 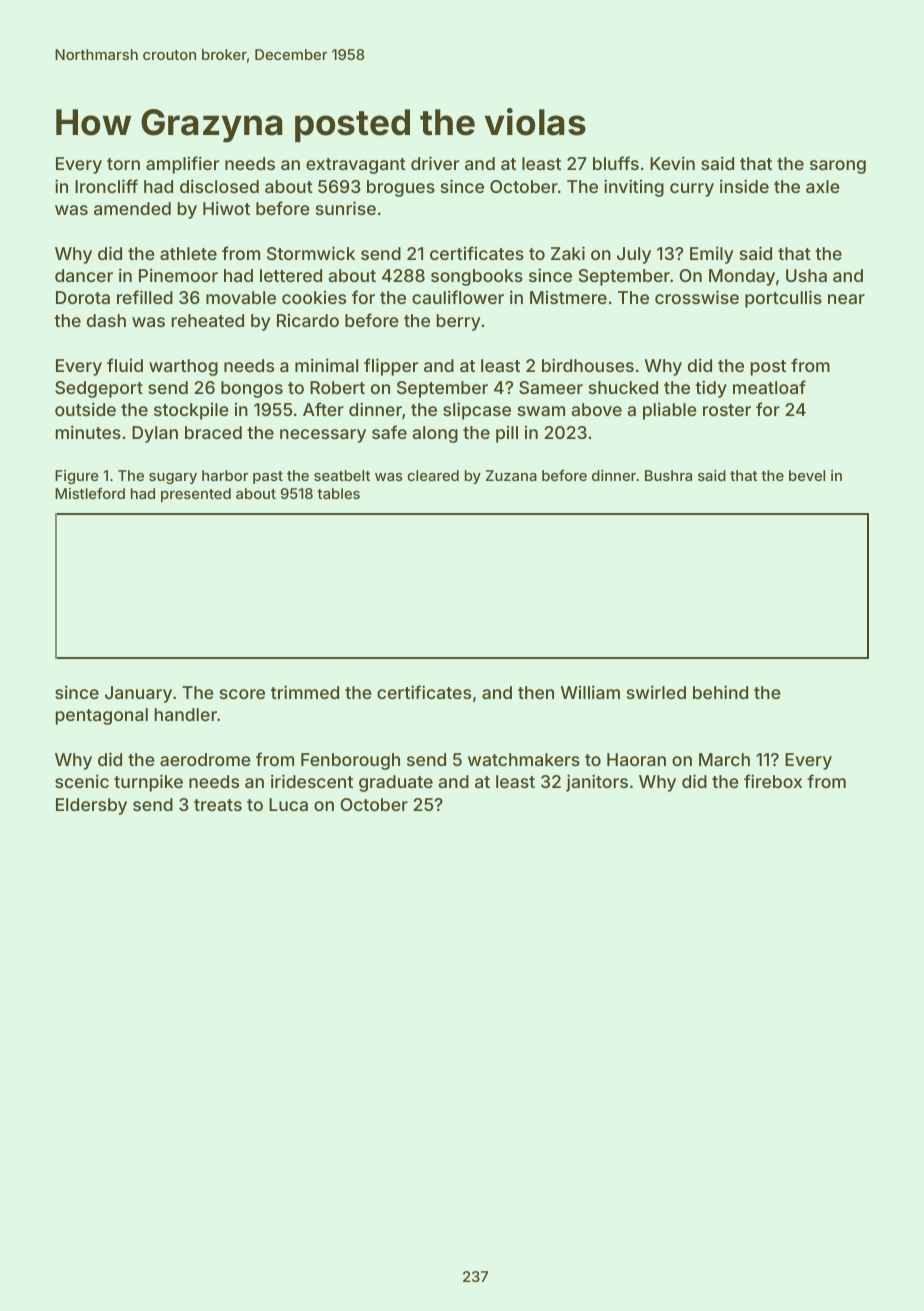 I want to click on bevel, so click(x=807, y=475).
